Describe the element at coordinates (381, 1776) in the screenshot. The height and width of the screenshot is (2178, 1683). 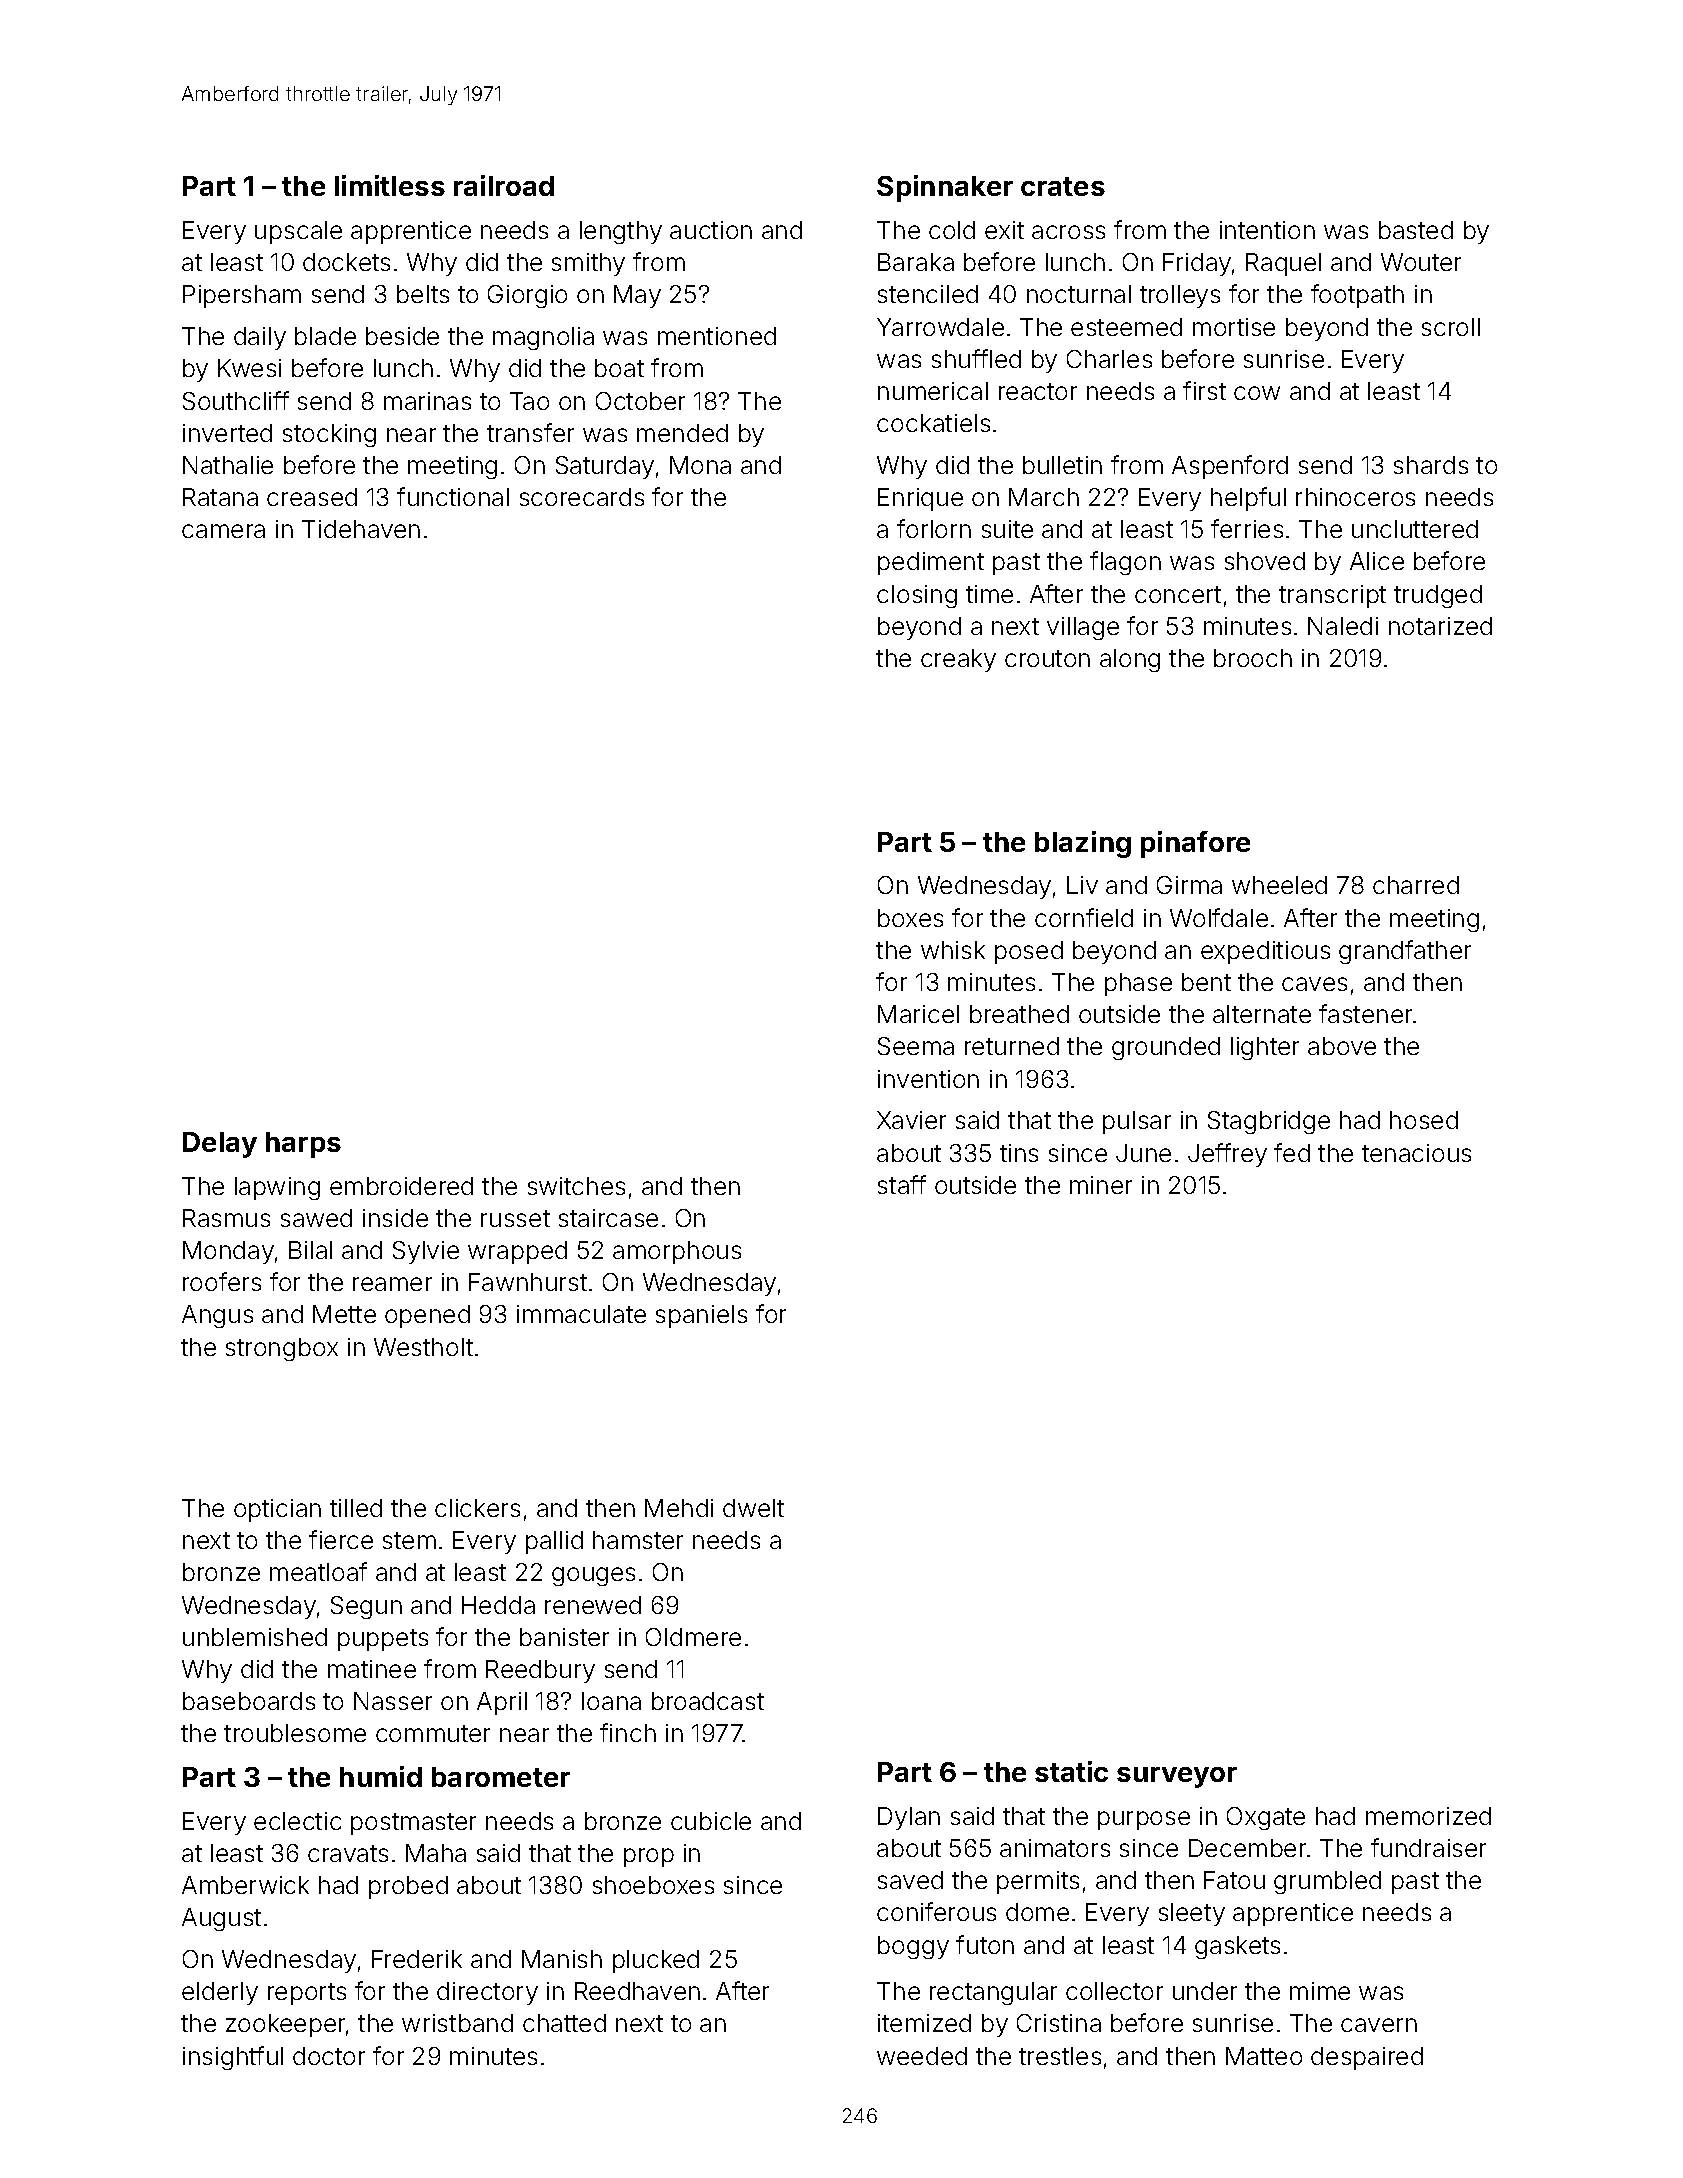
I see `humid` at that location.
